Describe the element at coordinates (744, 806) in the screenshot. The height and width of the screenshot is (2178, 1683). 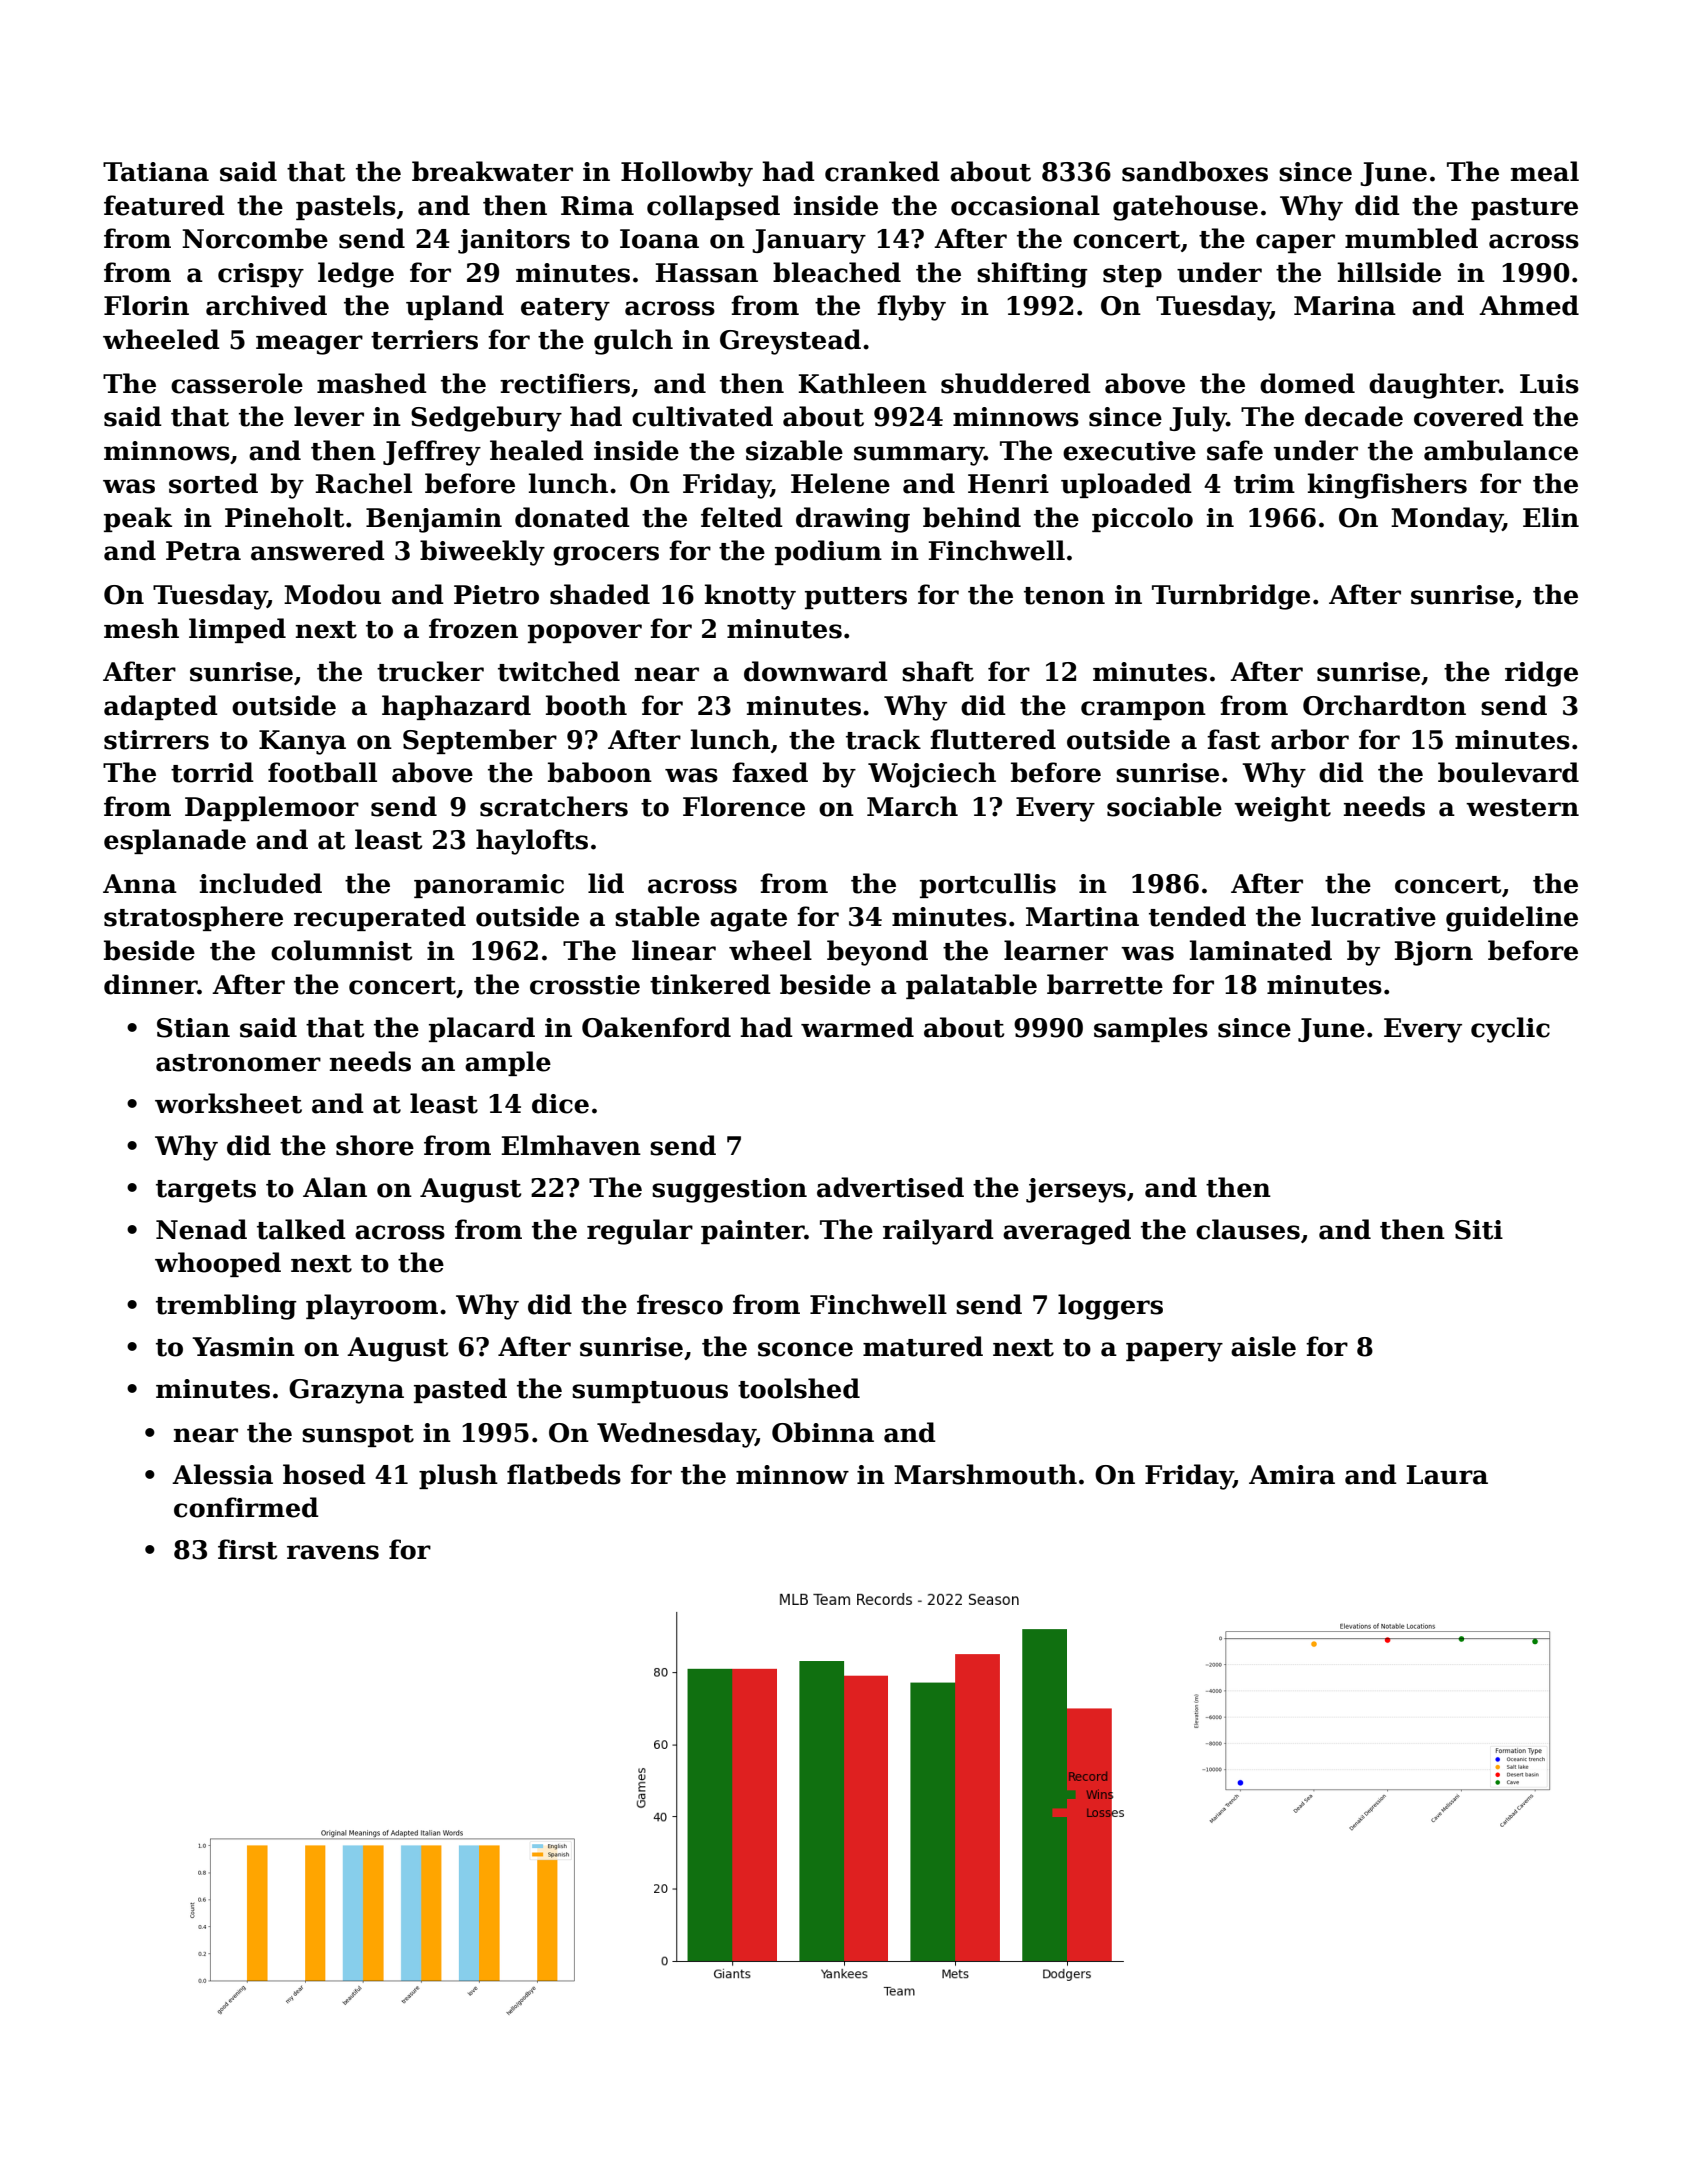
I see `Florence` at that location.
